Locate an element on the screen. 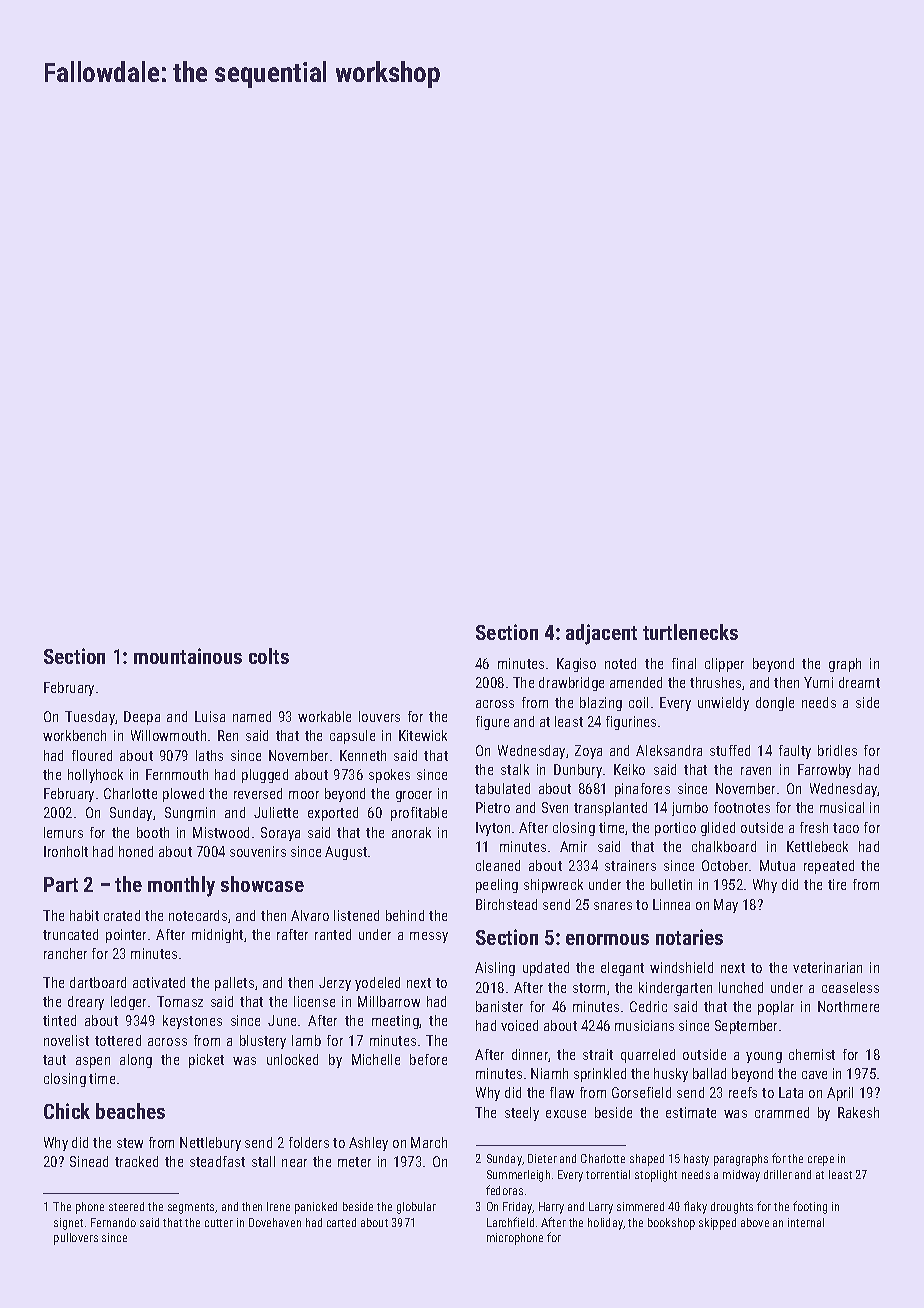 This screenshot has height=1308, width=924. Amir is located at coordinates (573, 846).
